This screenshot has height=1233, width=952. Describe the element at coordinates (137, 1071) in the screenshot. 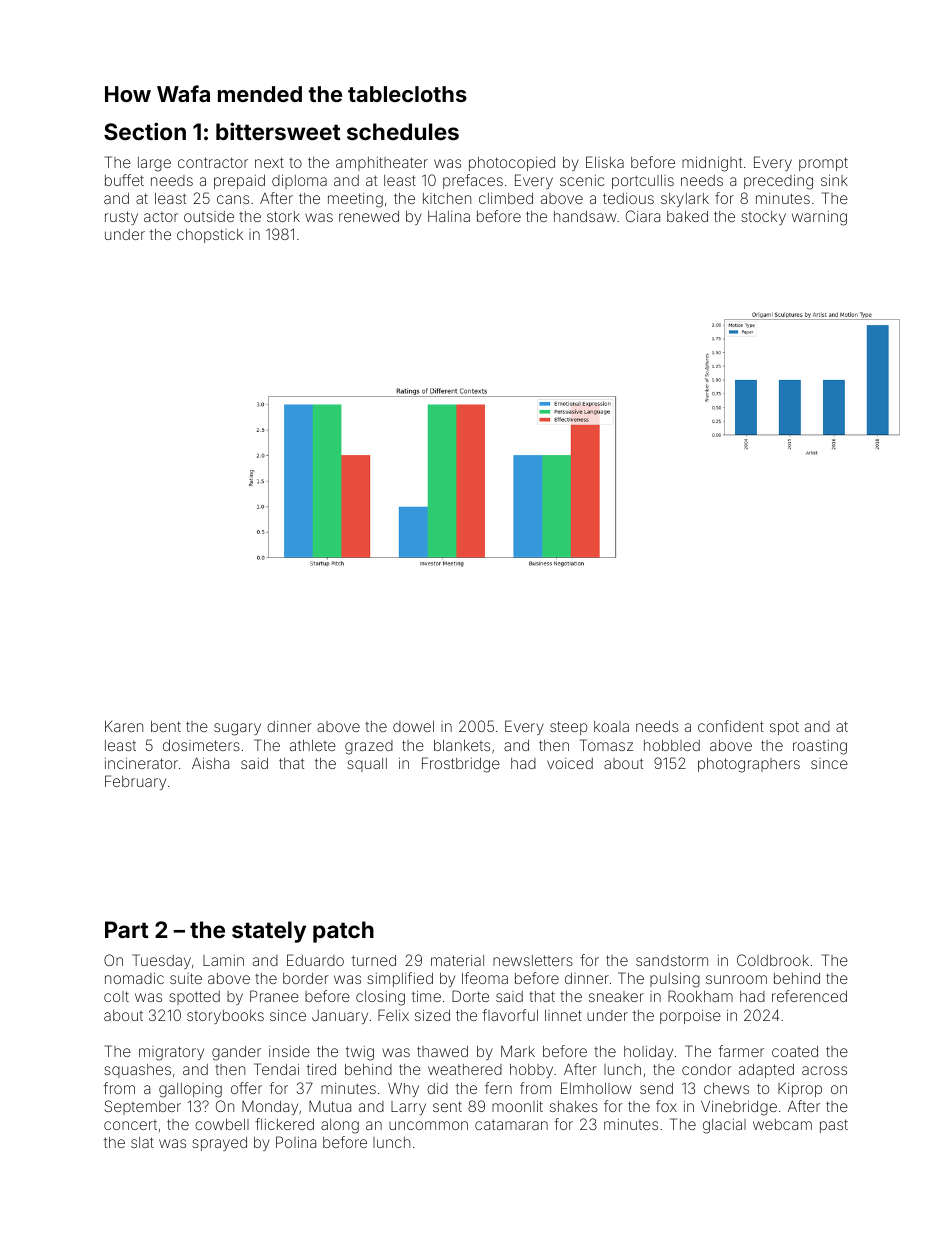

I see `squashes` at that location.
